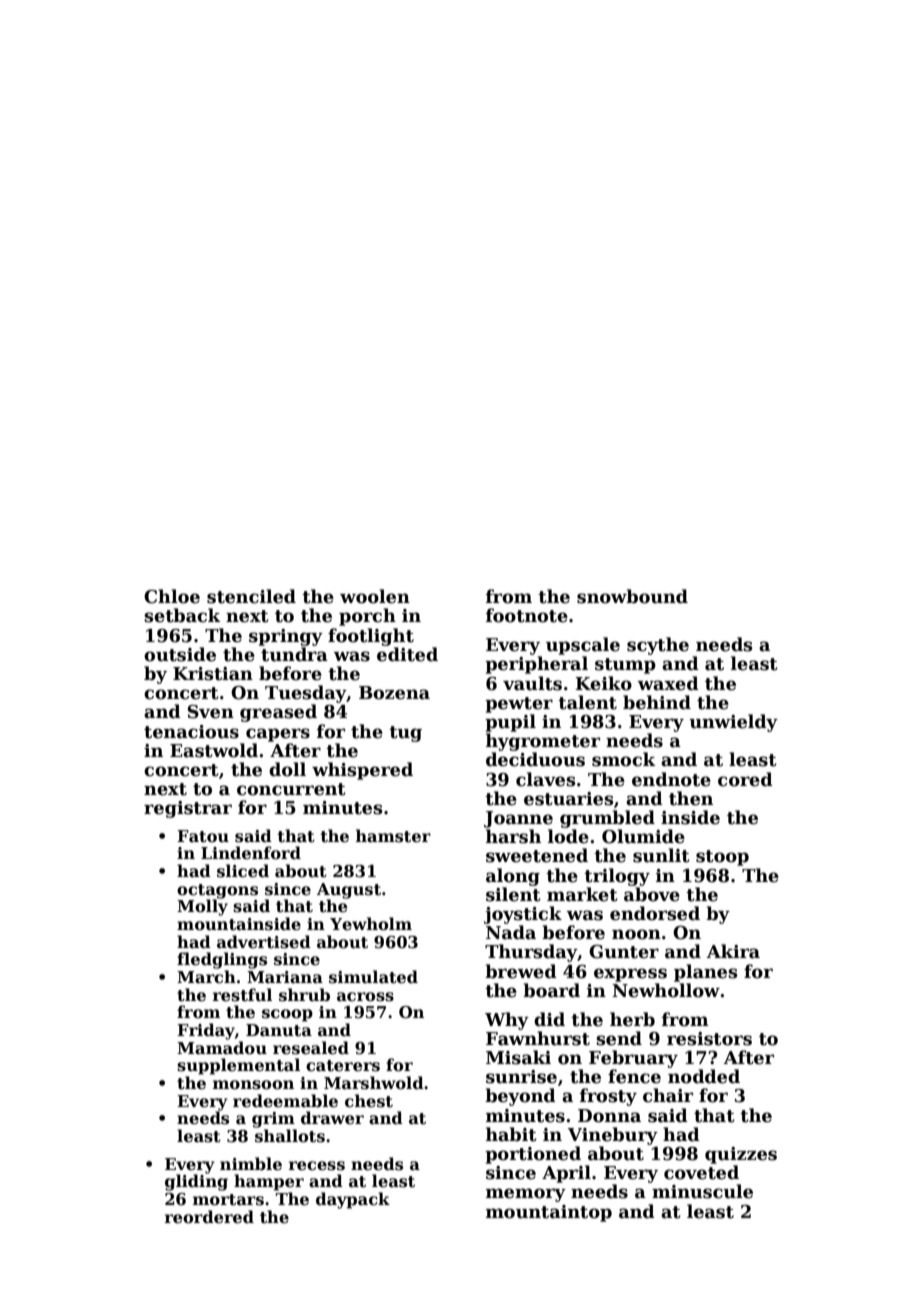 The image size is (924, 1314). Describe the element at coordinates (203, 836) in the image. I see `Fatou` at that location.
